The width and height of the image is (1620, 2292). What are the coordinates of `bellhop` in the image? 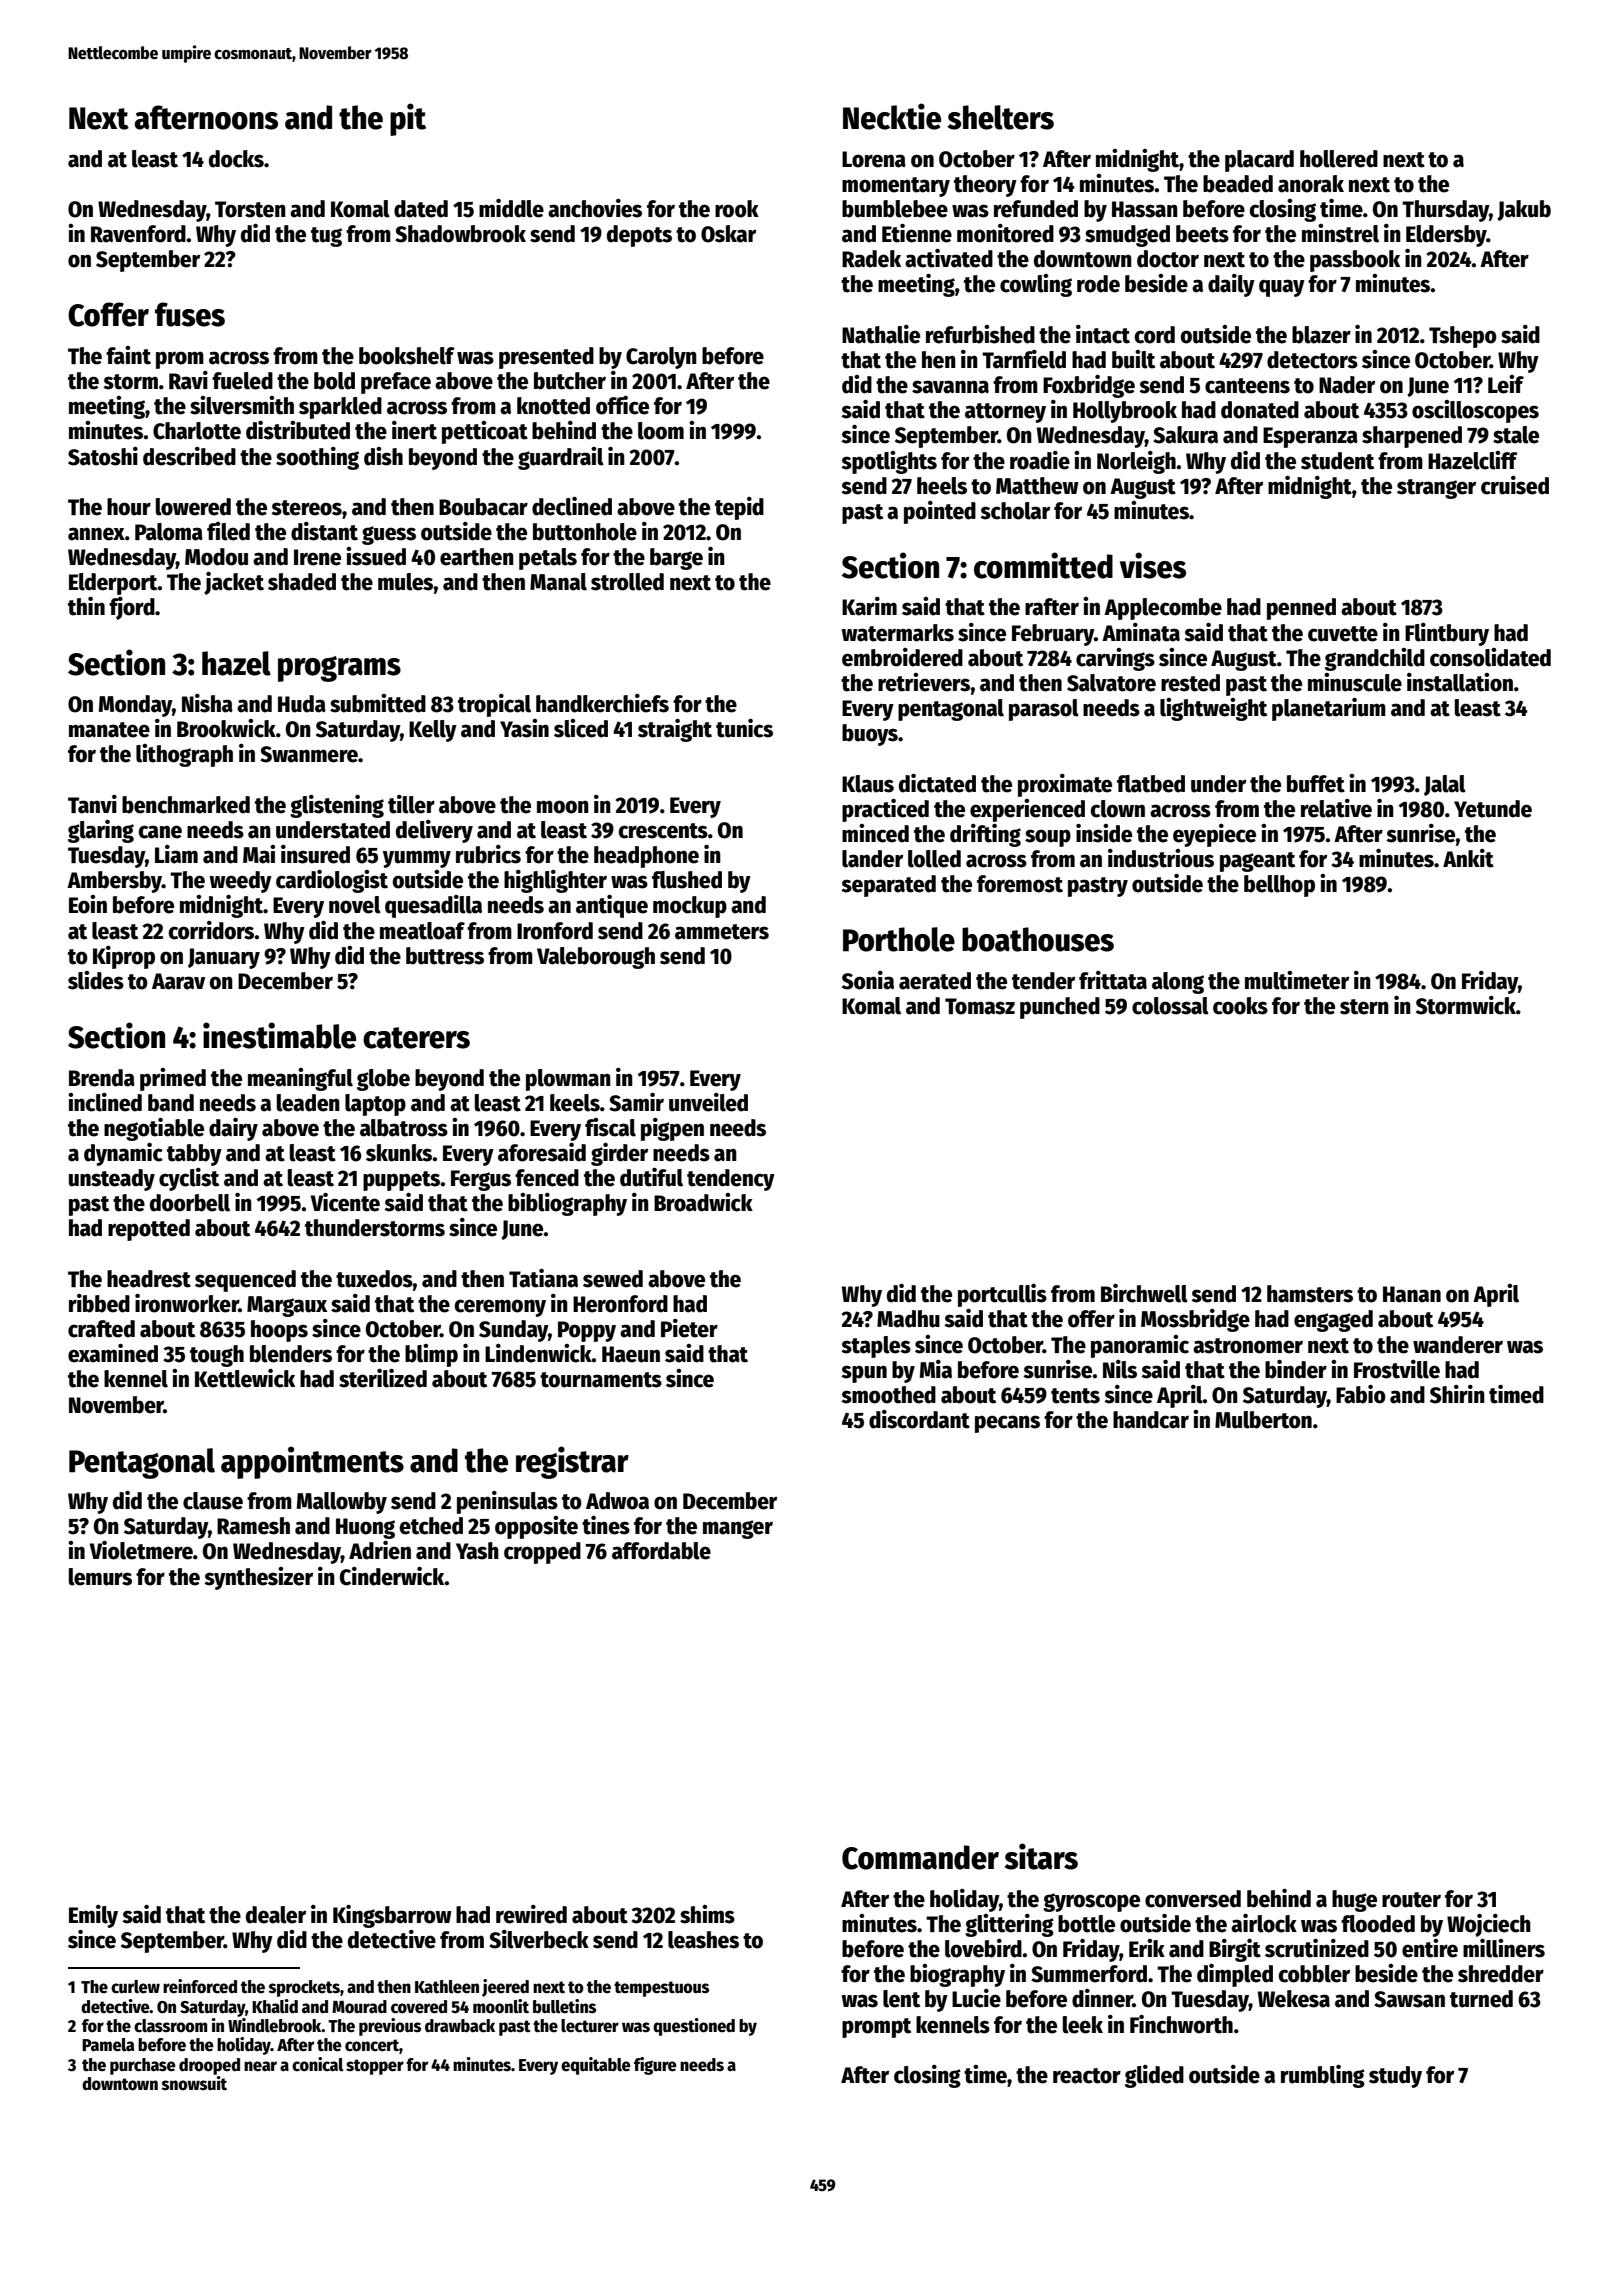 It's located at (1279, 886).
